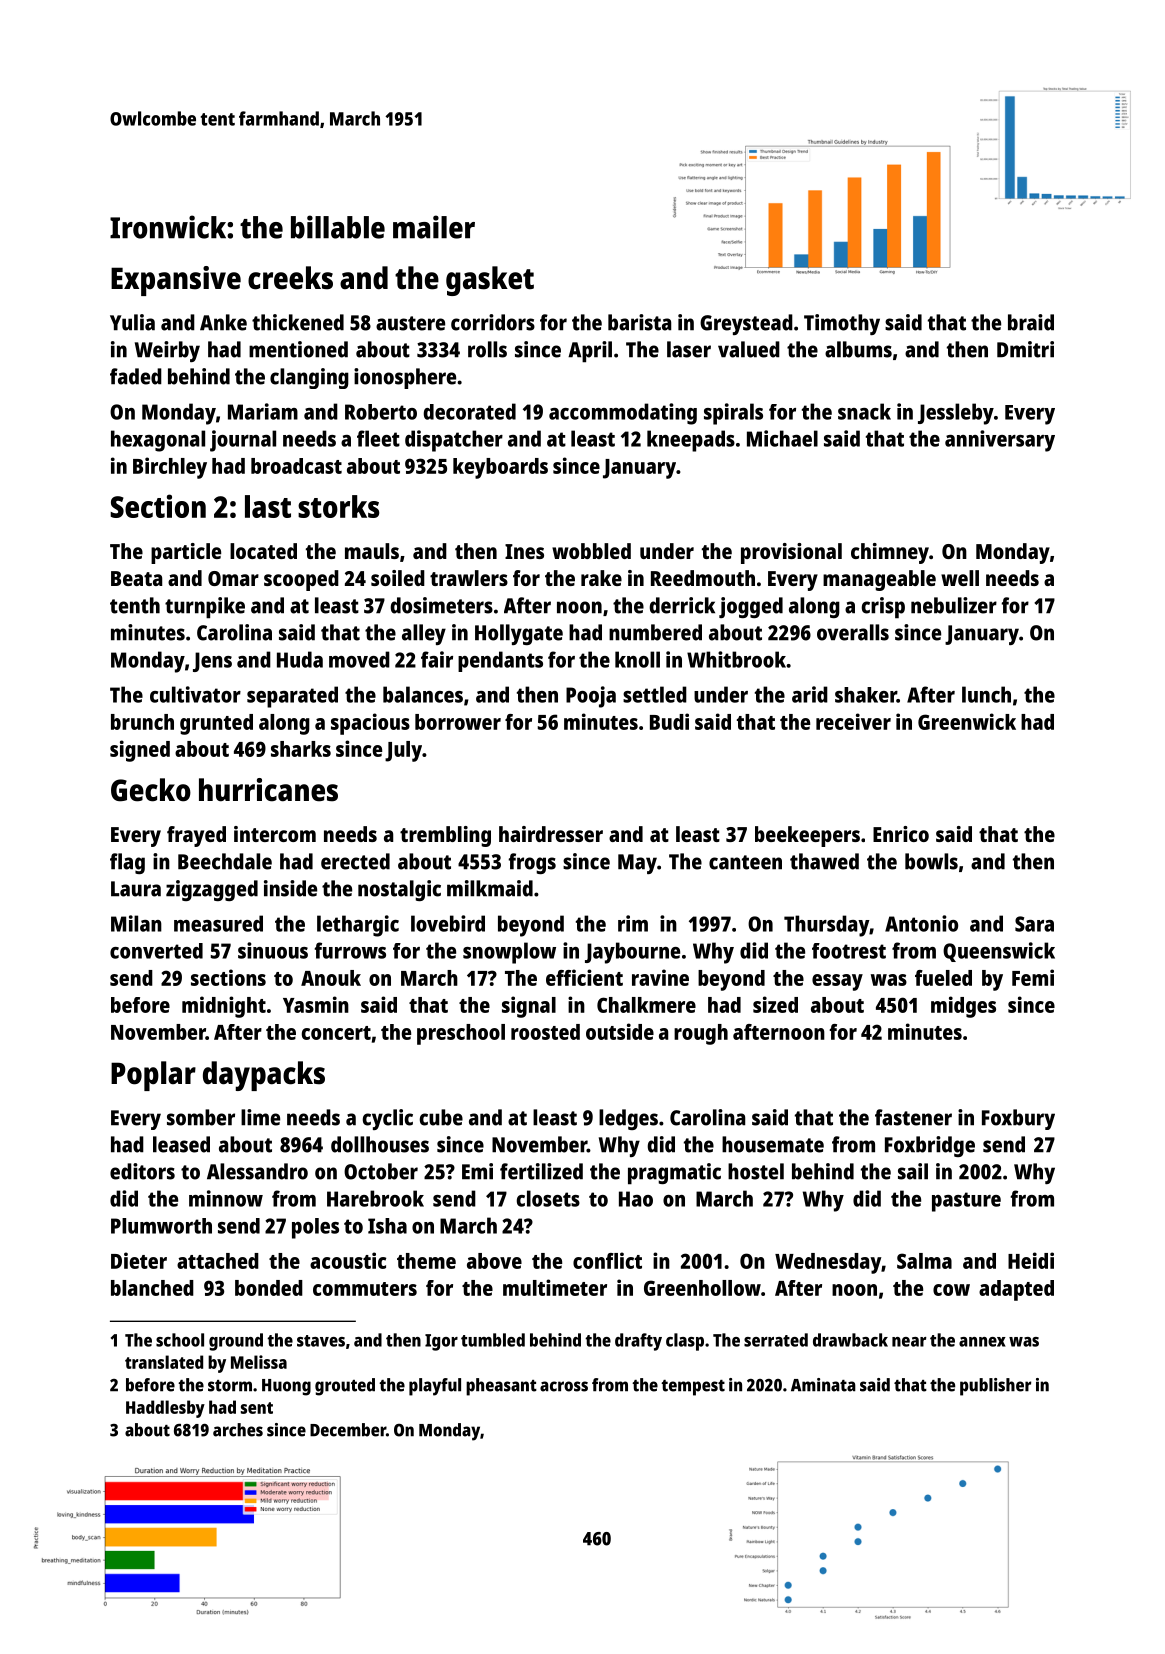 Image resolution: width=1165 pixels, height=1654 pixels. Describe the element at coordinates (164, 1362) in the image. I see `translated` at that location.
